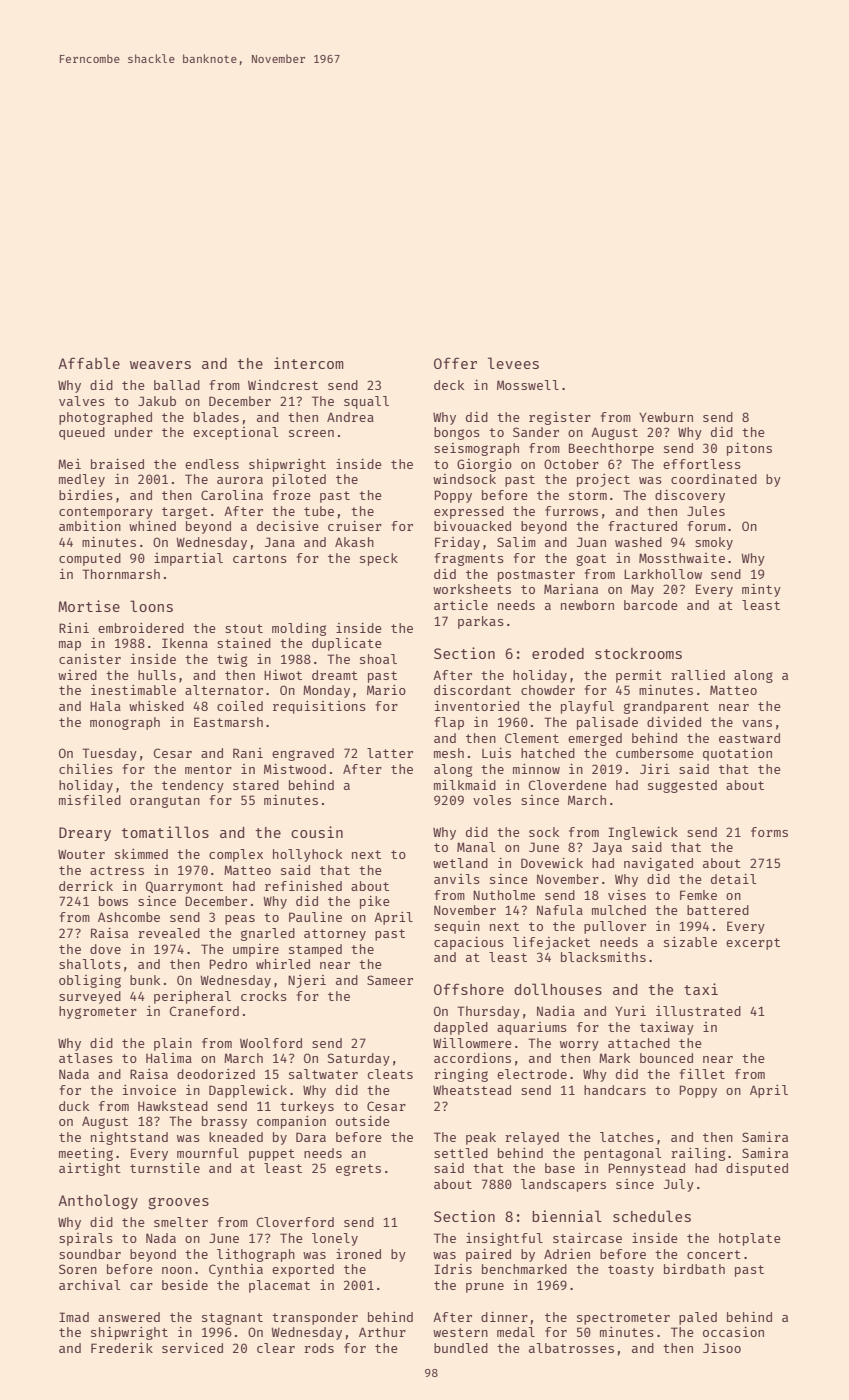  I want to click on Wouter, so click(81, 854).
